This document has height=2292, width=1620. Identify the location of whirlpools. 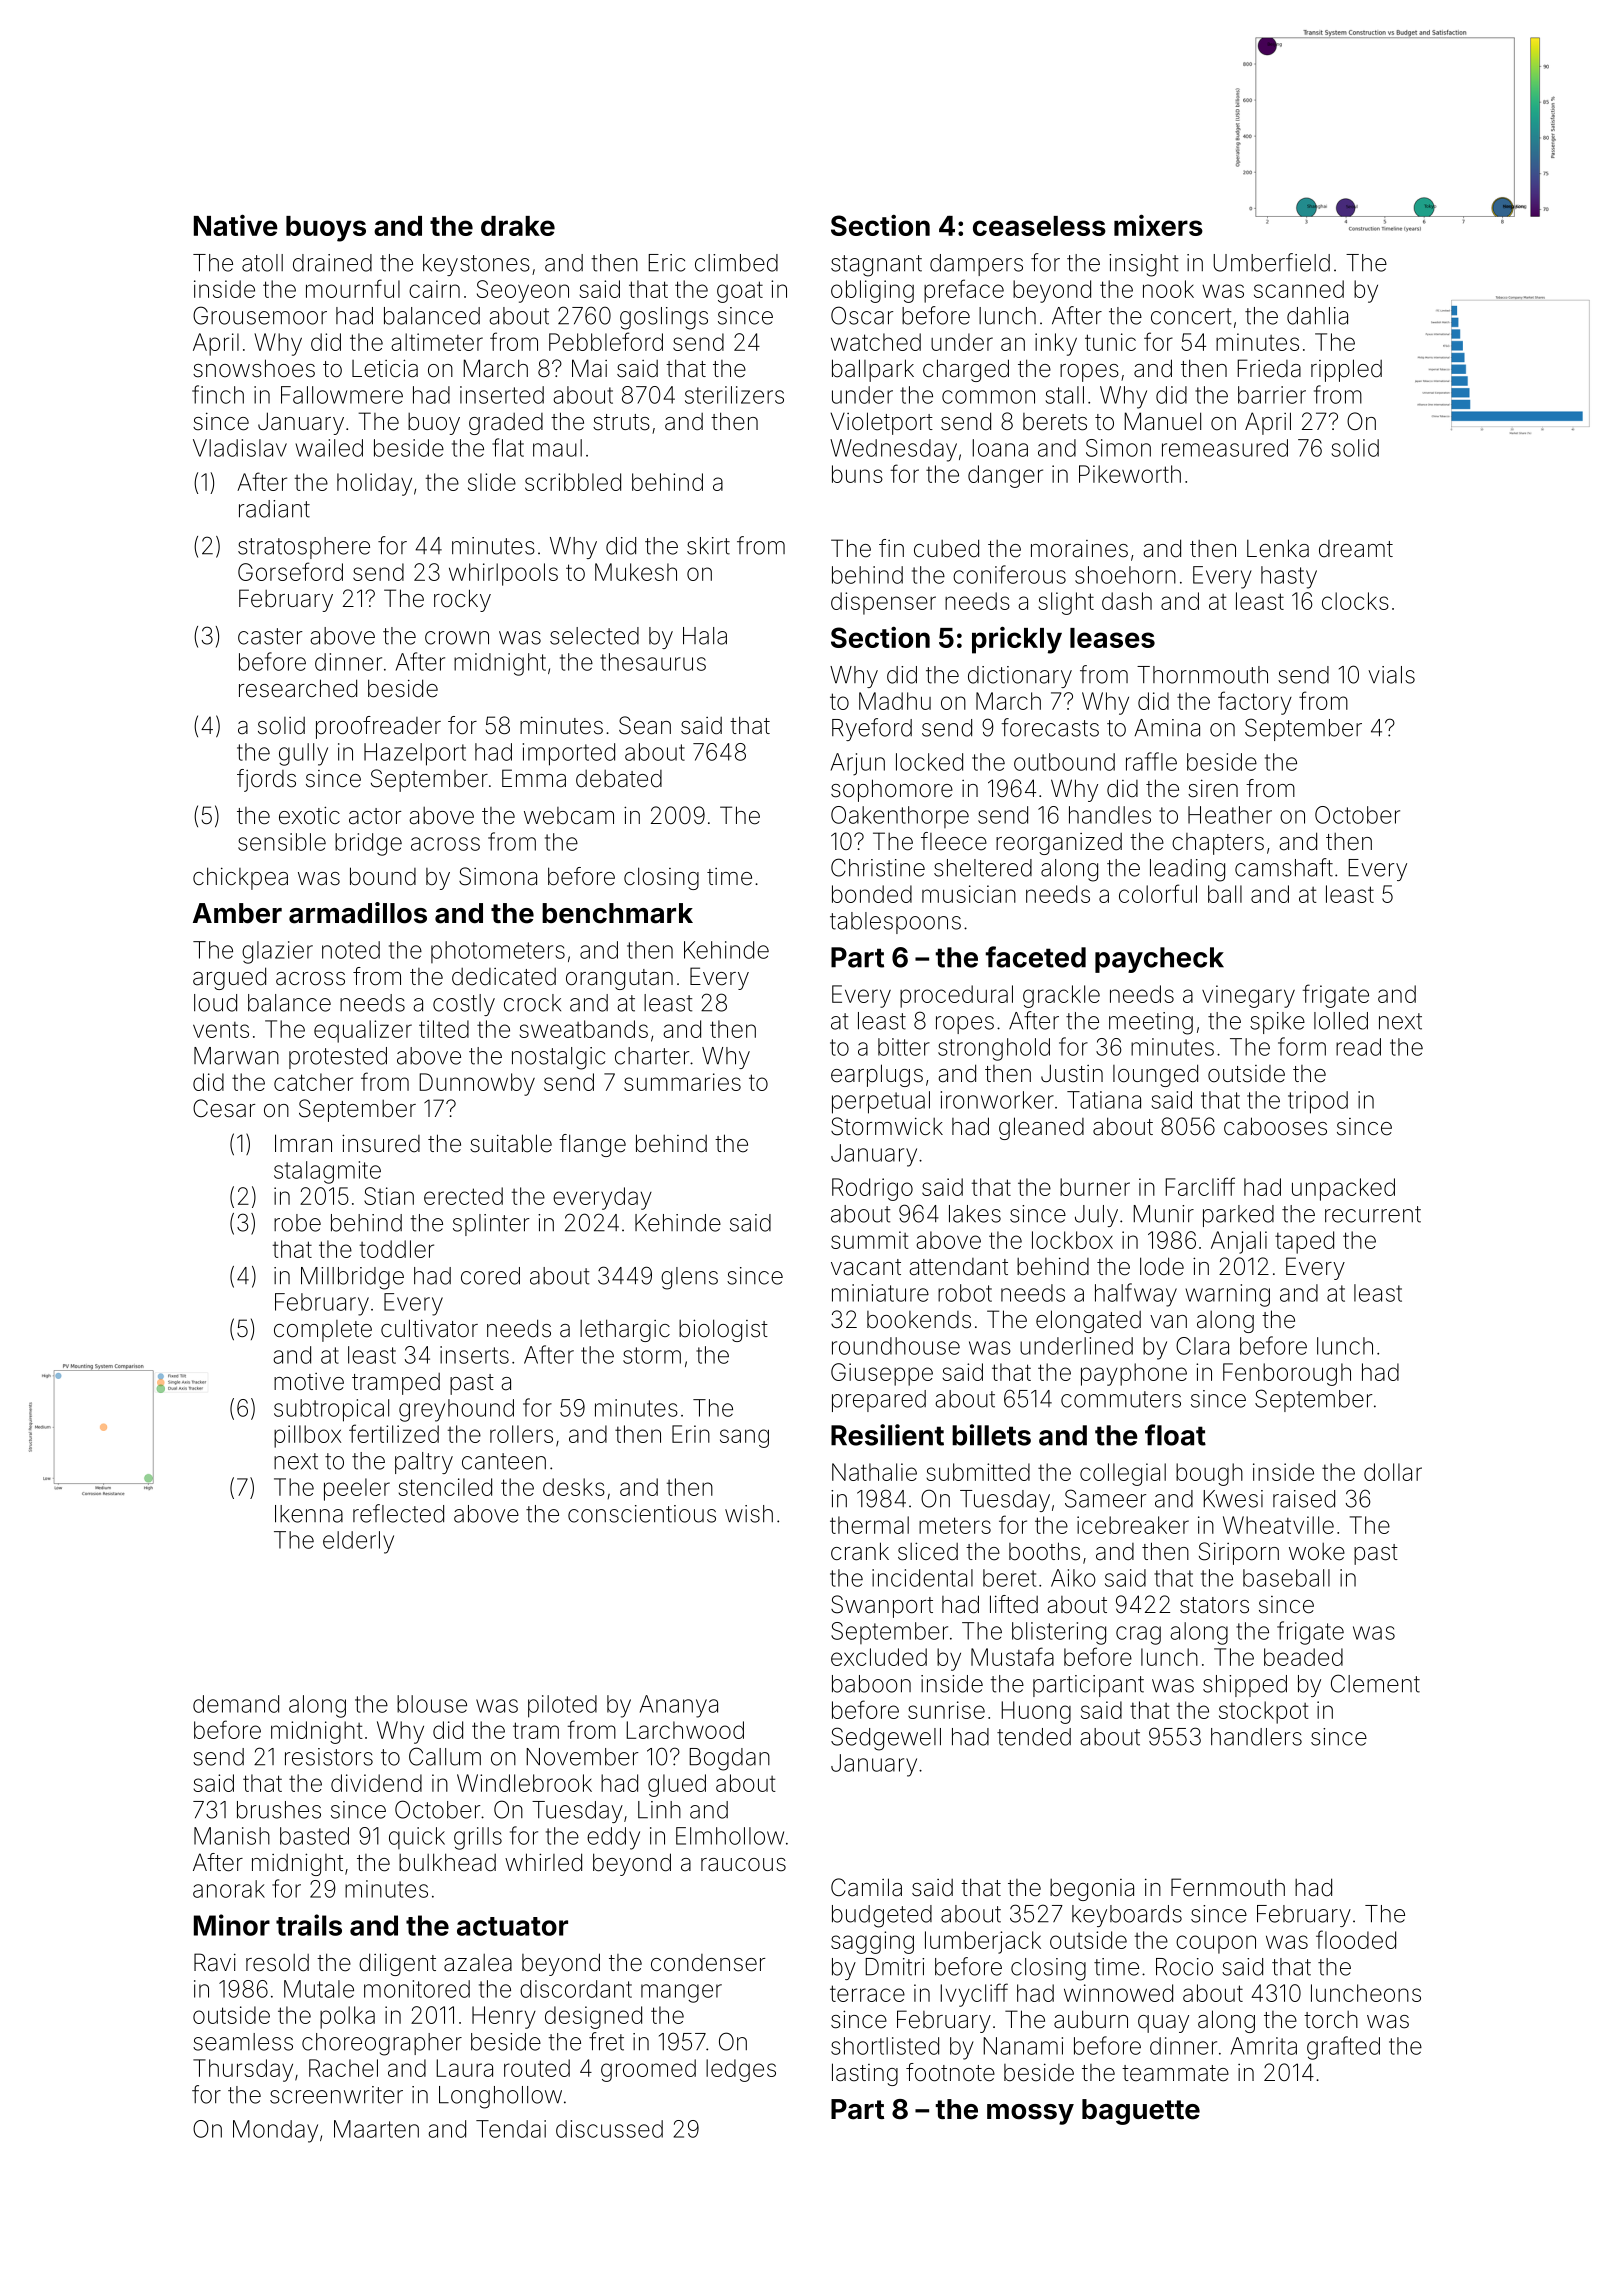
(503, 574).
